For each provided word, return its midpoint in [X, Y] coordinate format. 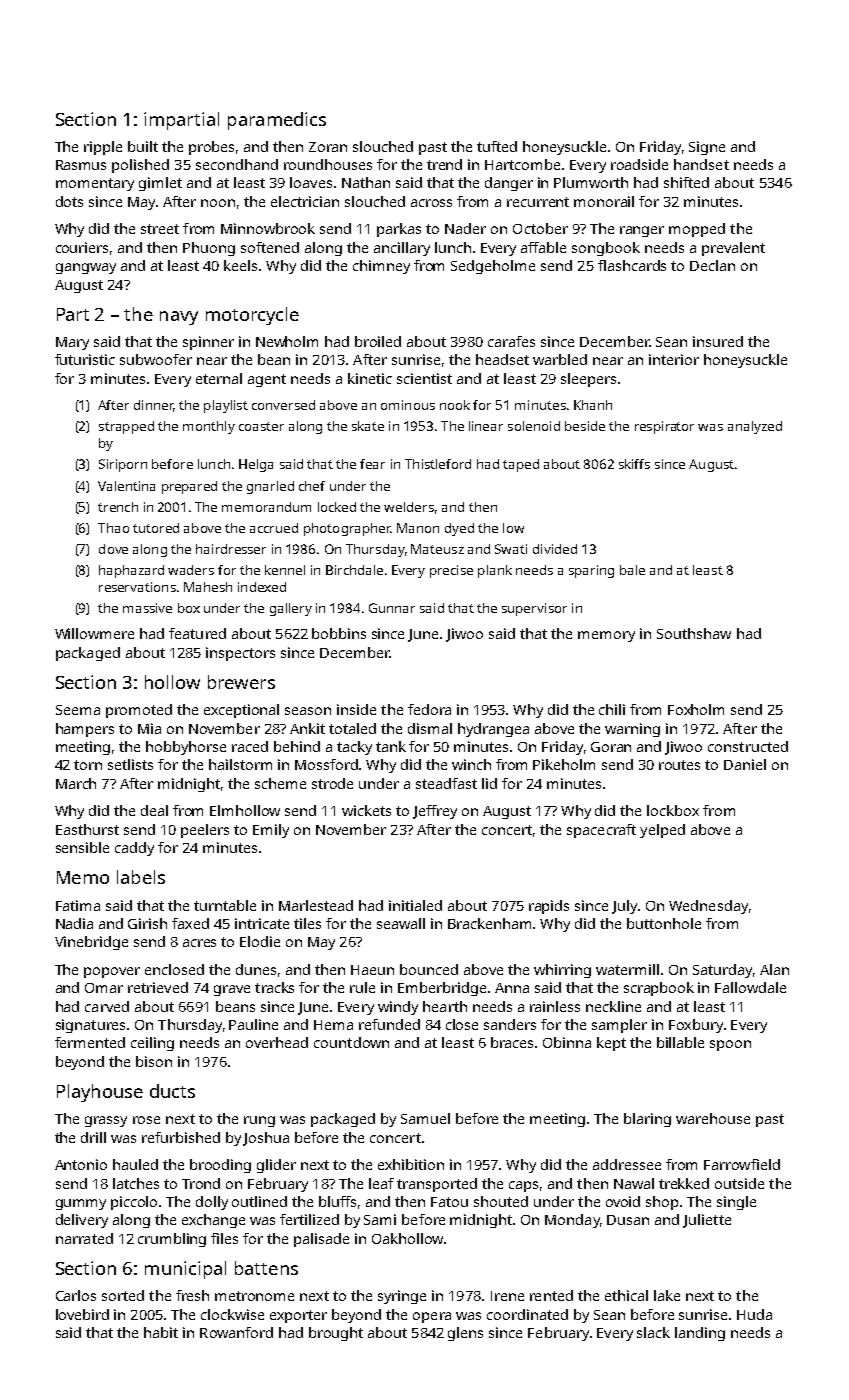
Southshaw [694, 633]
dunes [256, 969]
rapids [549, 907]
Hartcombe [522, 164]
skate [368, 426]
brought [336, 1334]
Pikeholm [564, 764]
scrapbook [659, 989]
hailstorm [240, 764]
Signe [707, 148]
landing [700, 1334]
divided [555, 549]
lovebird [82, 1314]
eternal [219, 378]
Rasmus [81, 165]
